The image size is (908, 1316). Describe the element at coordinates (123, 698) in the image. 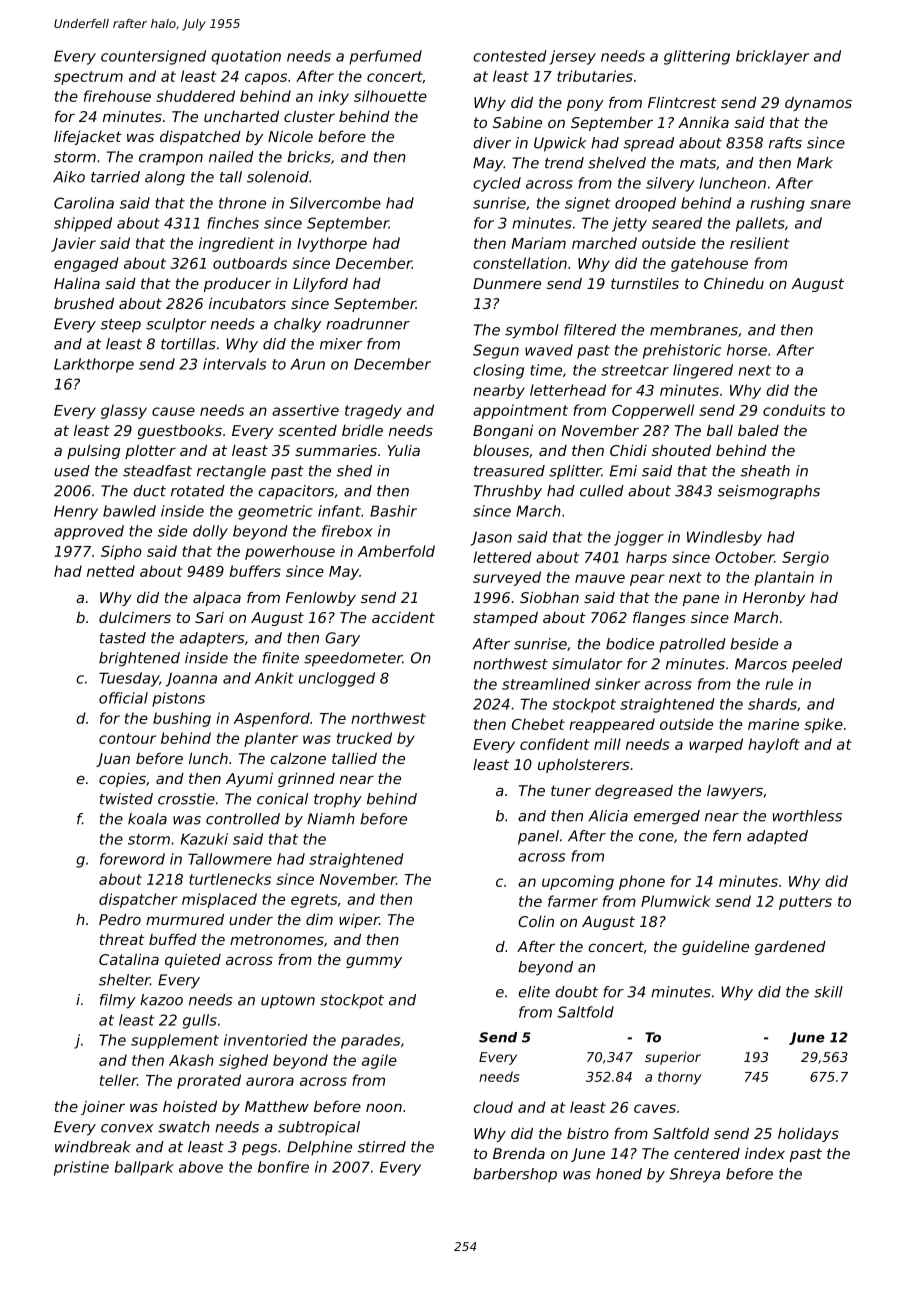

I see `official` at that location.
